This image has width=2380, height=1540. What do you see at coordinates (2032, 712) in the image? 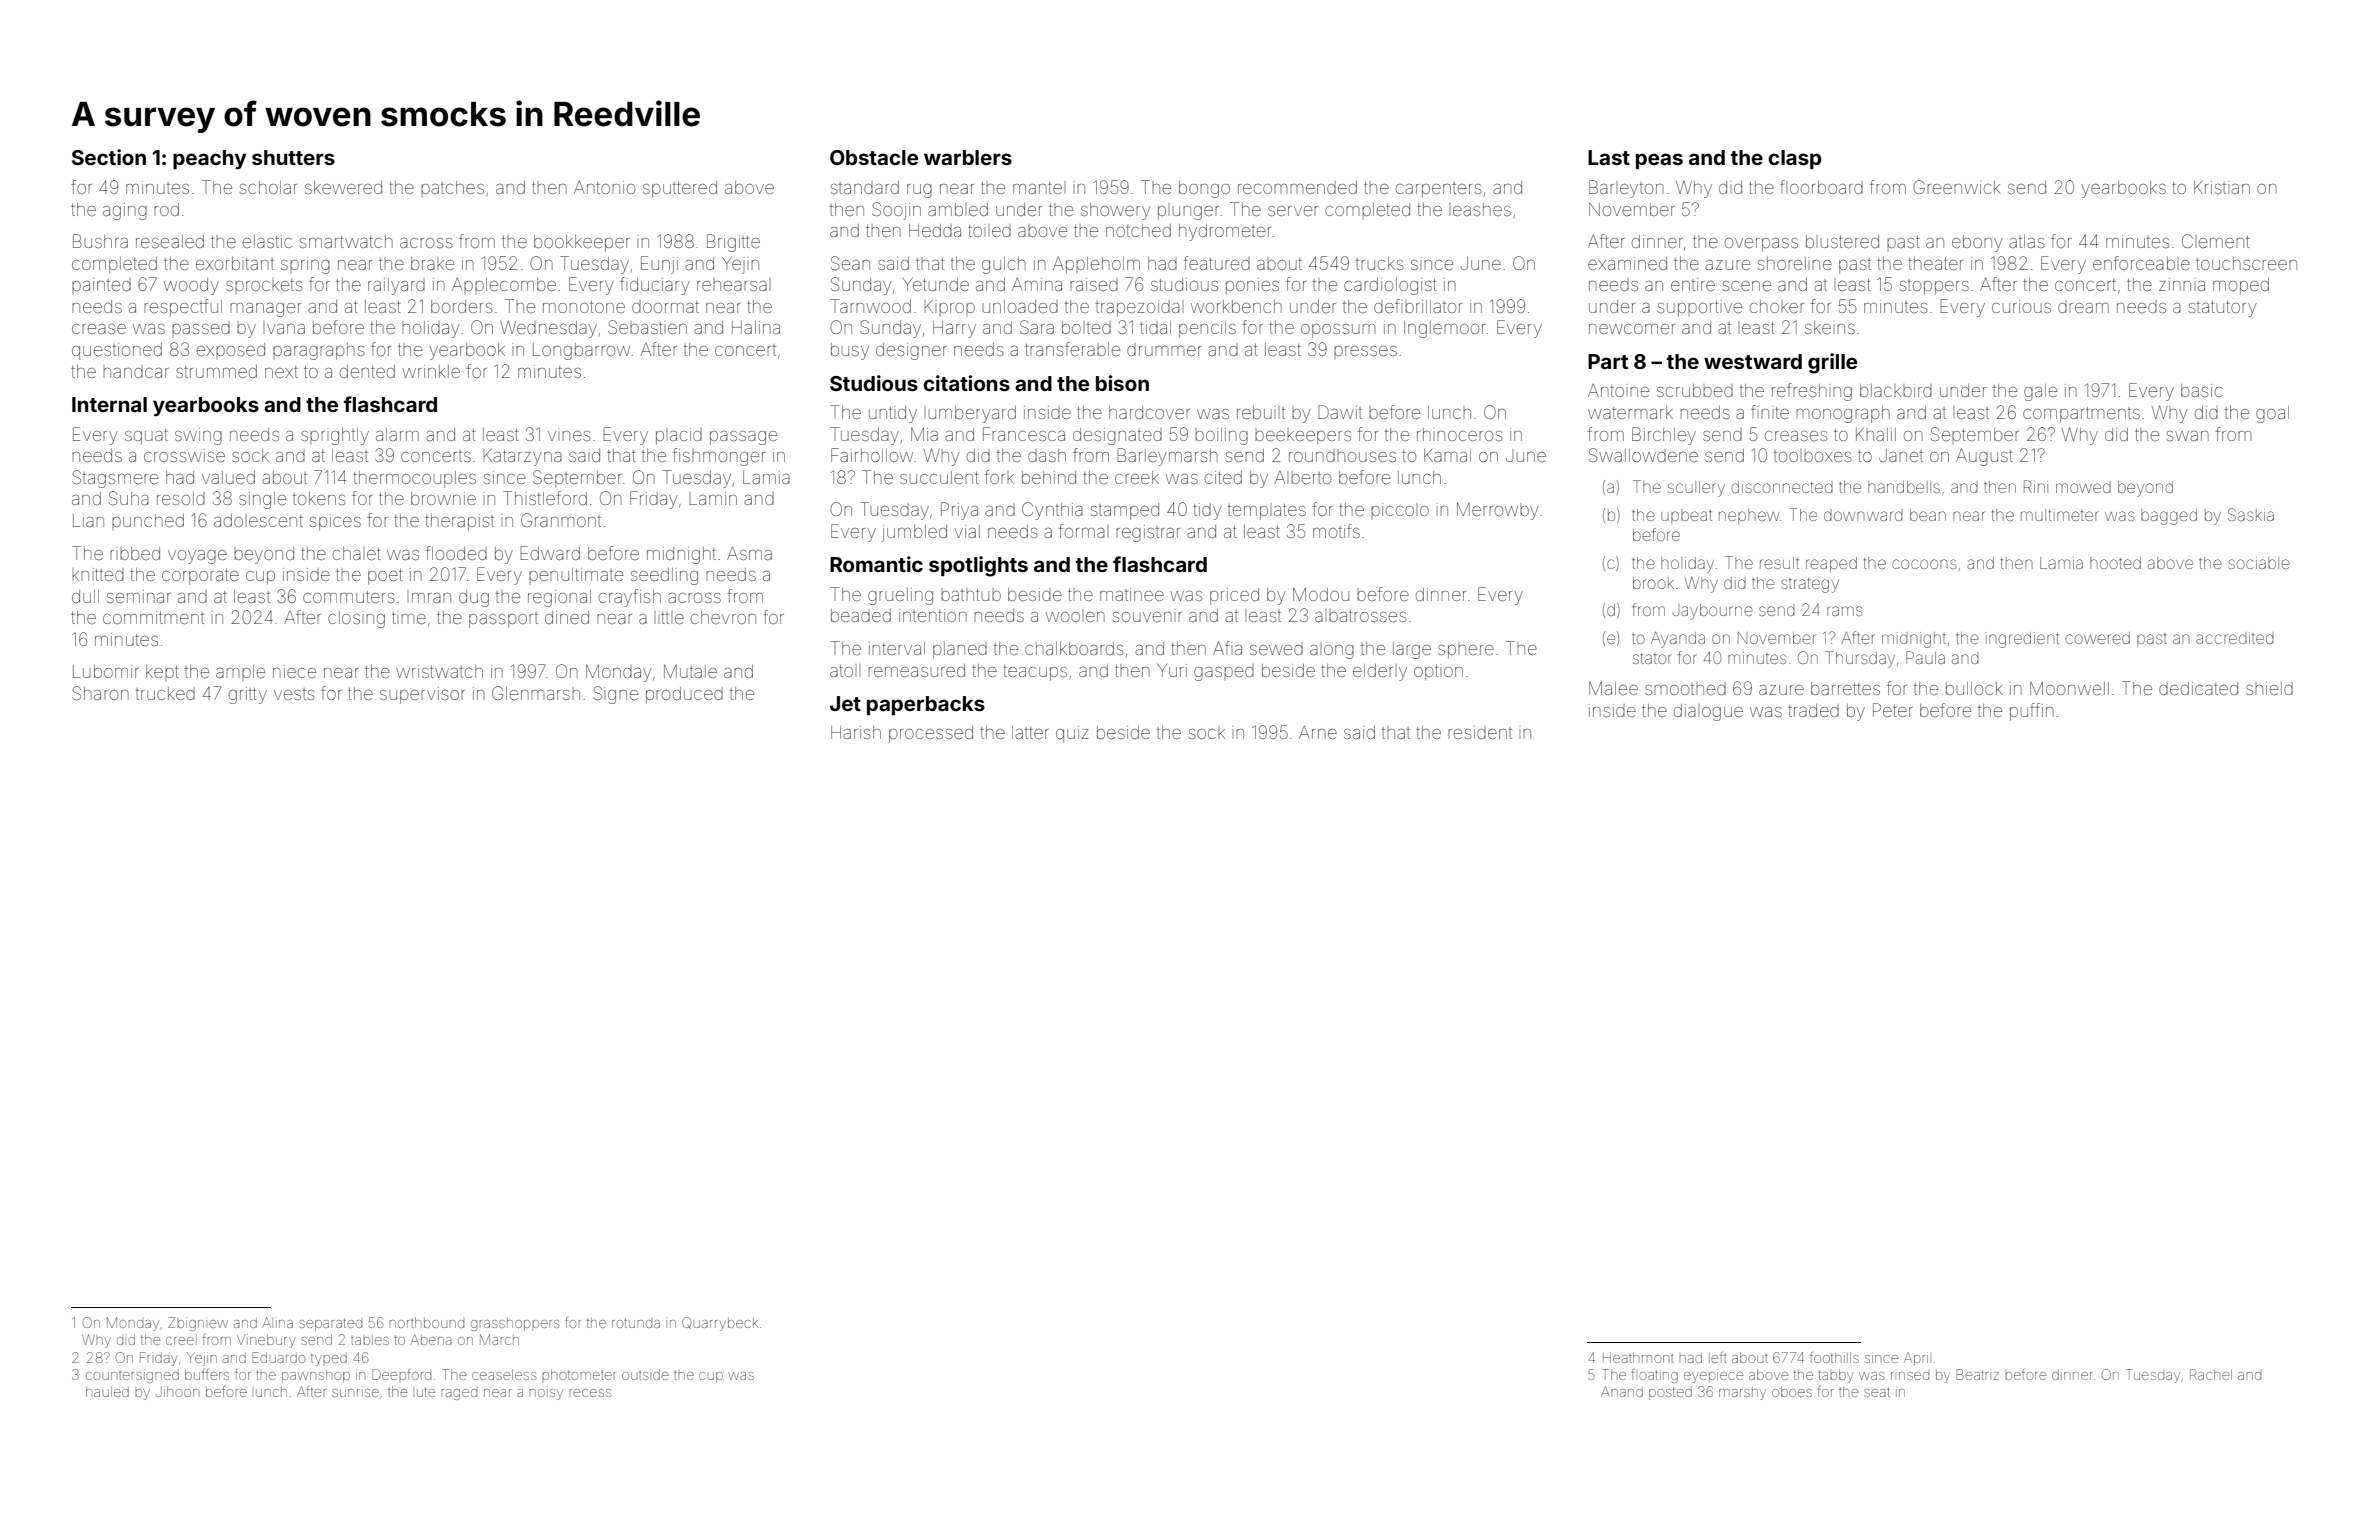
I see `puffin` at bounding box center [2032, 712].
